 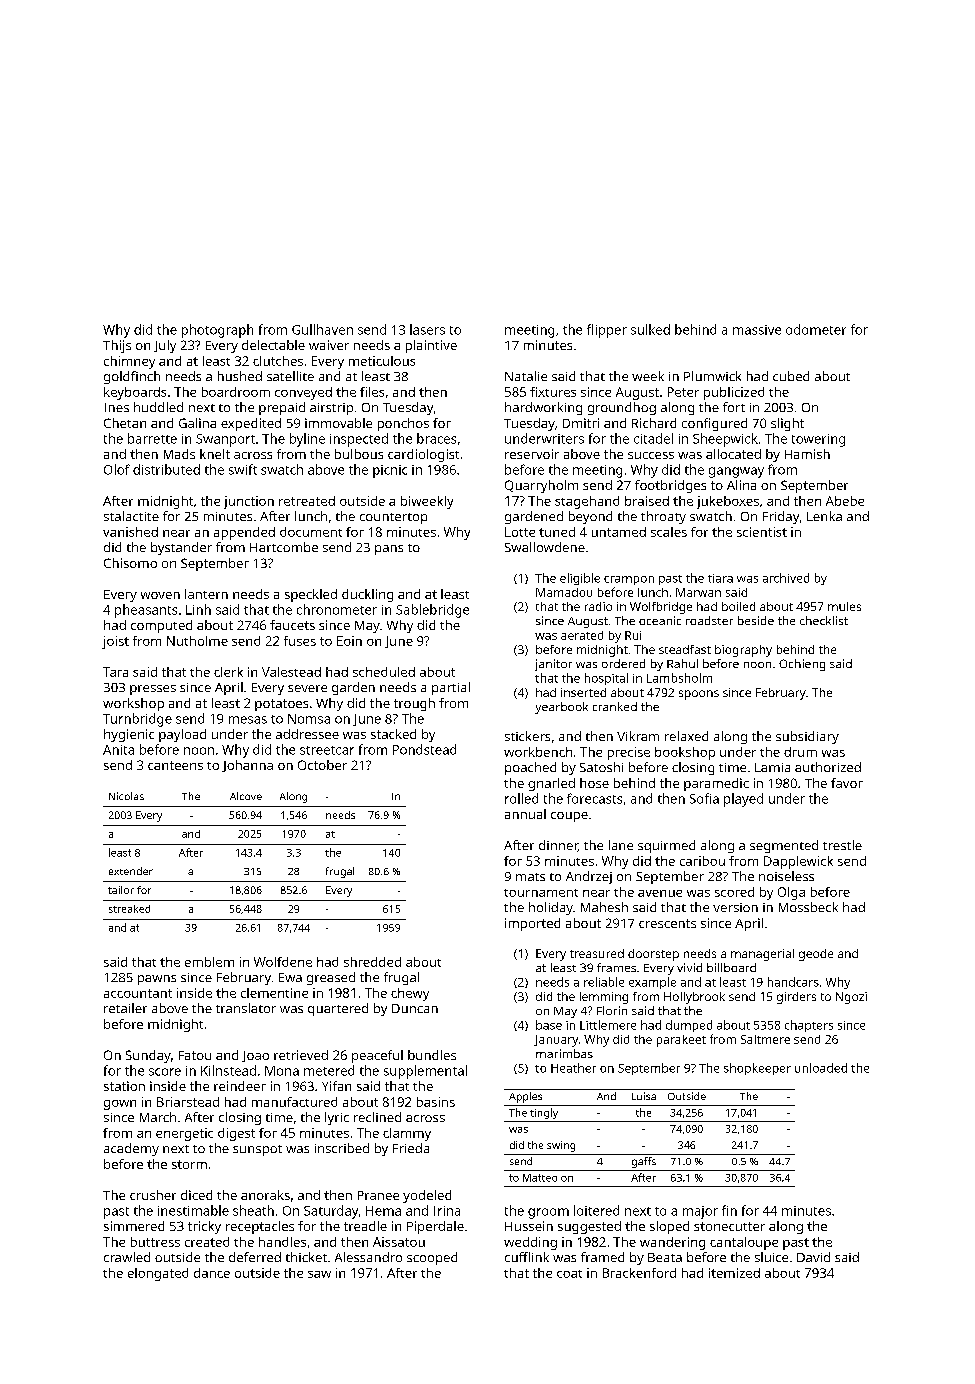 What do you see at coordinates (607, 331) in the page?
I see `flipper` at bounding box center [607, 331].
